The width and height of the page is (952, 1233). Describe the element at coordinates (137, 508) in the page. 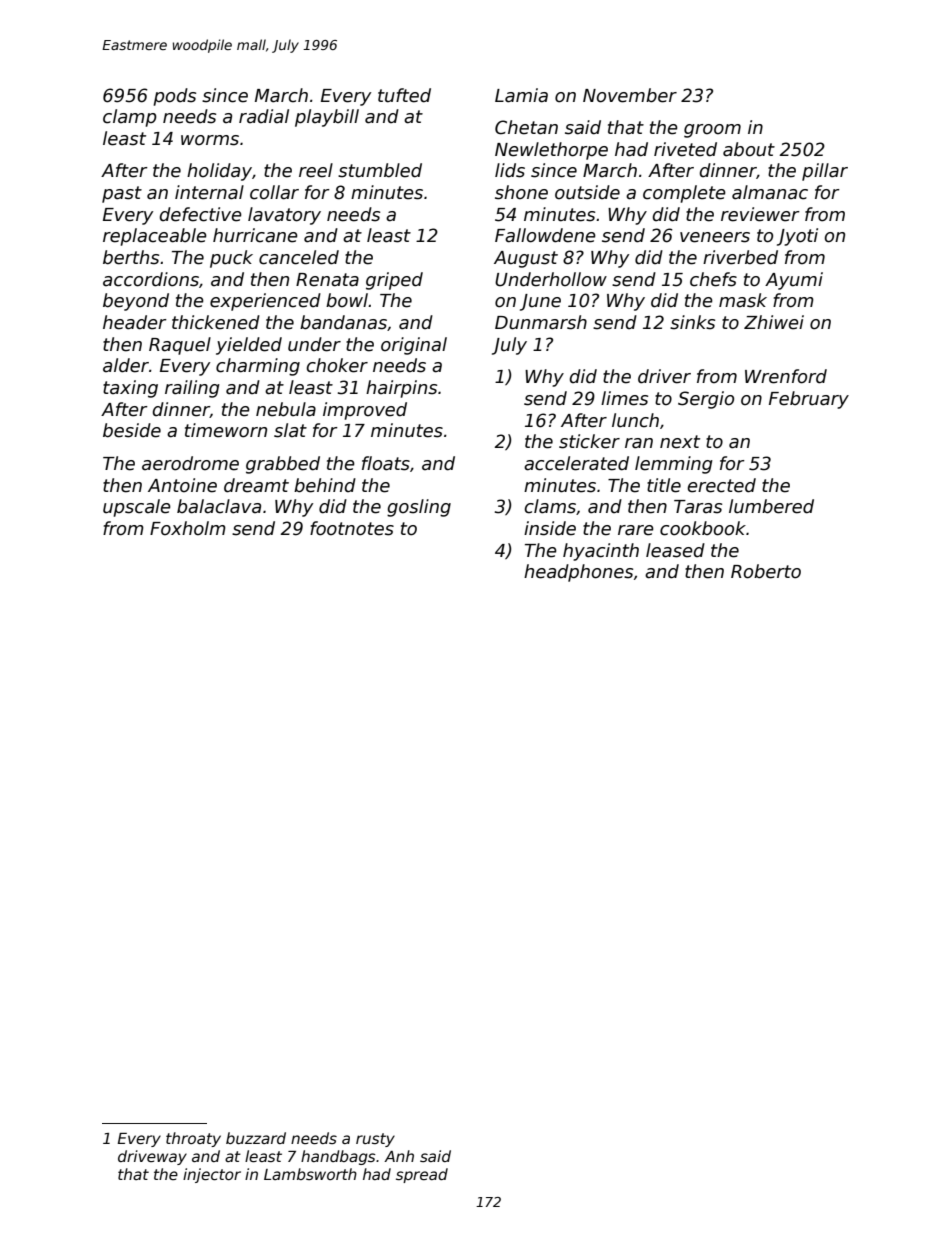

I see `upscale` at that location.
